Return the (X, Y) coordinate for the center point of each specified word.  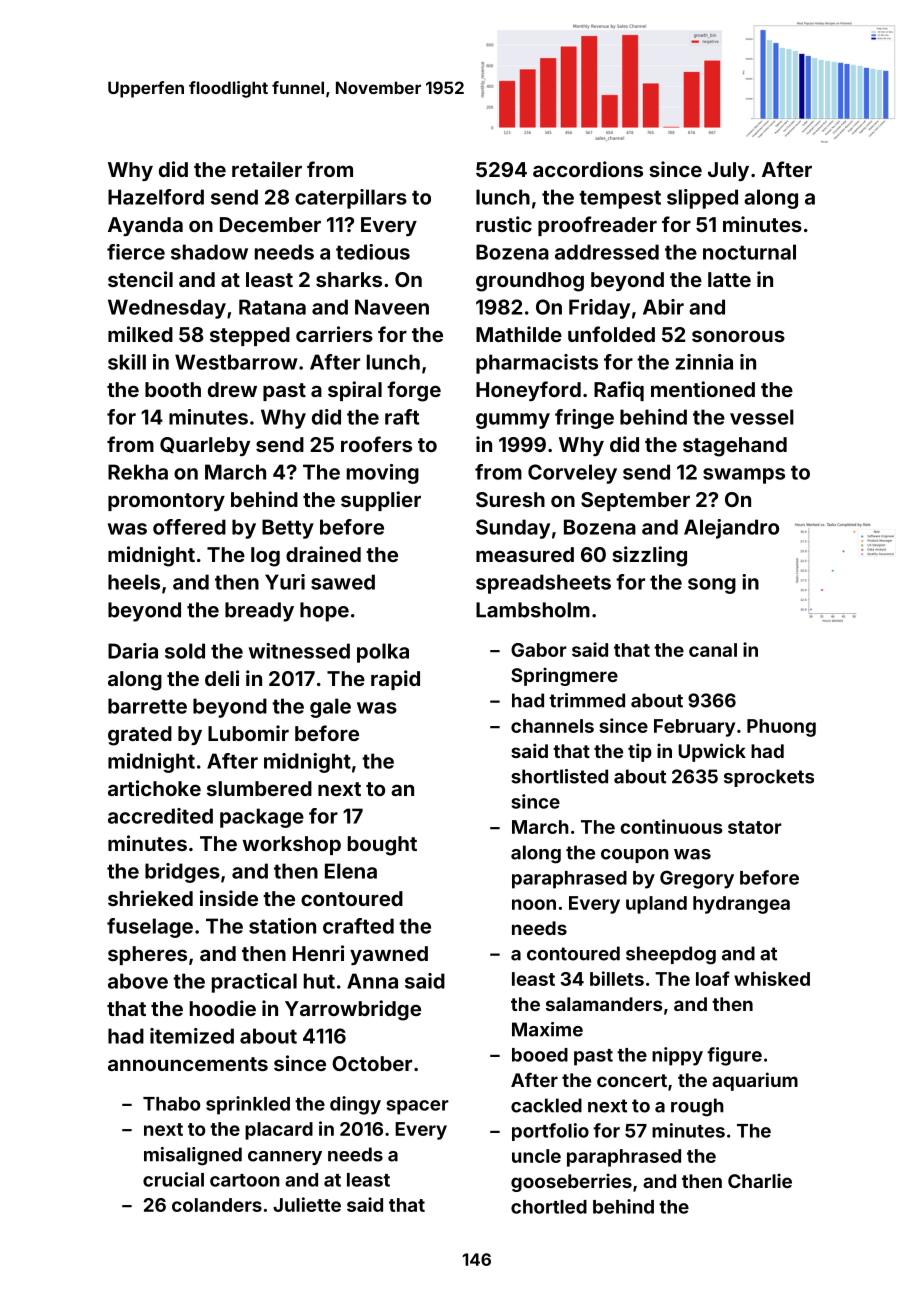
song (712, 586)
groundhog (530, 282)
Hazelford (156, 197)
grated (140, 736)
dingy (355, 1105)
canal (713, 650)
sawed (343, 582)
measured (525, 554)
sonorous (738, 336)
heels (134, 582)
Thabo (171, 1104)
